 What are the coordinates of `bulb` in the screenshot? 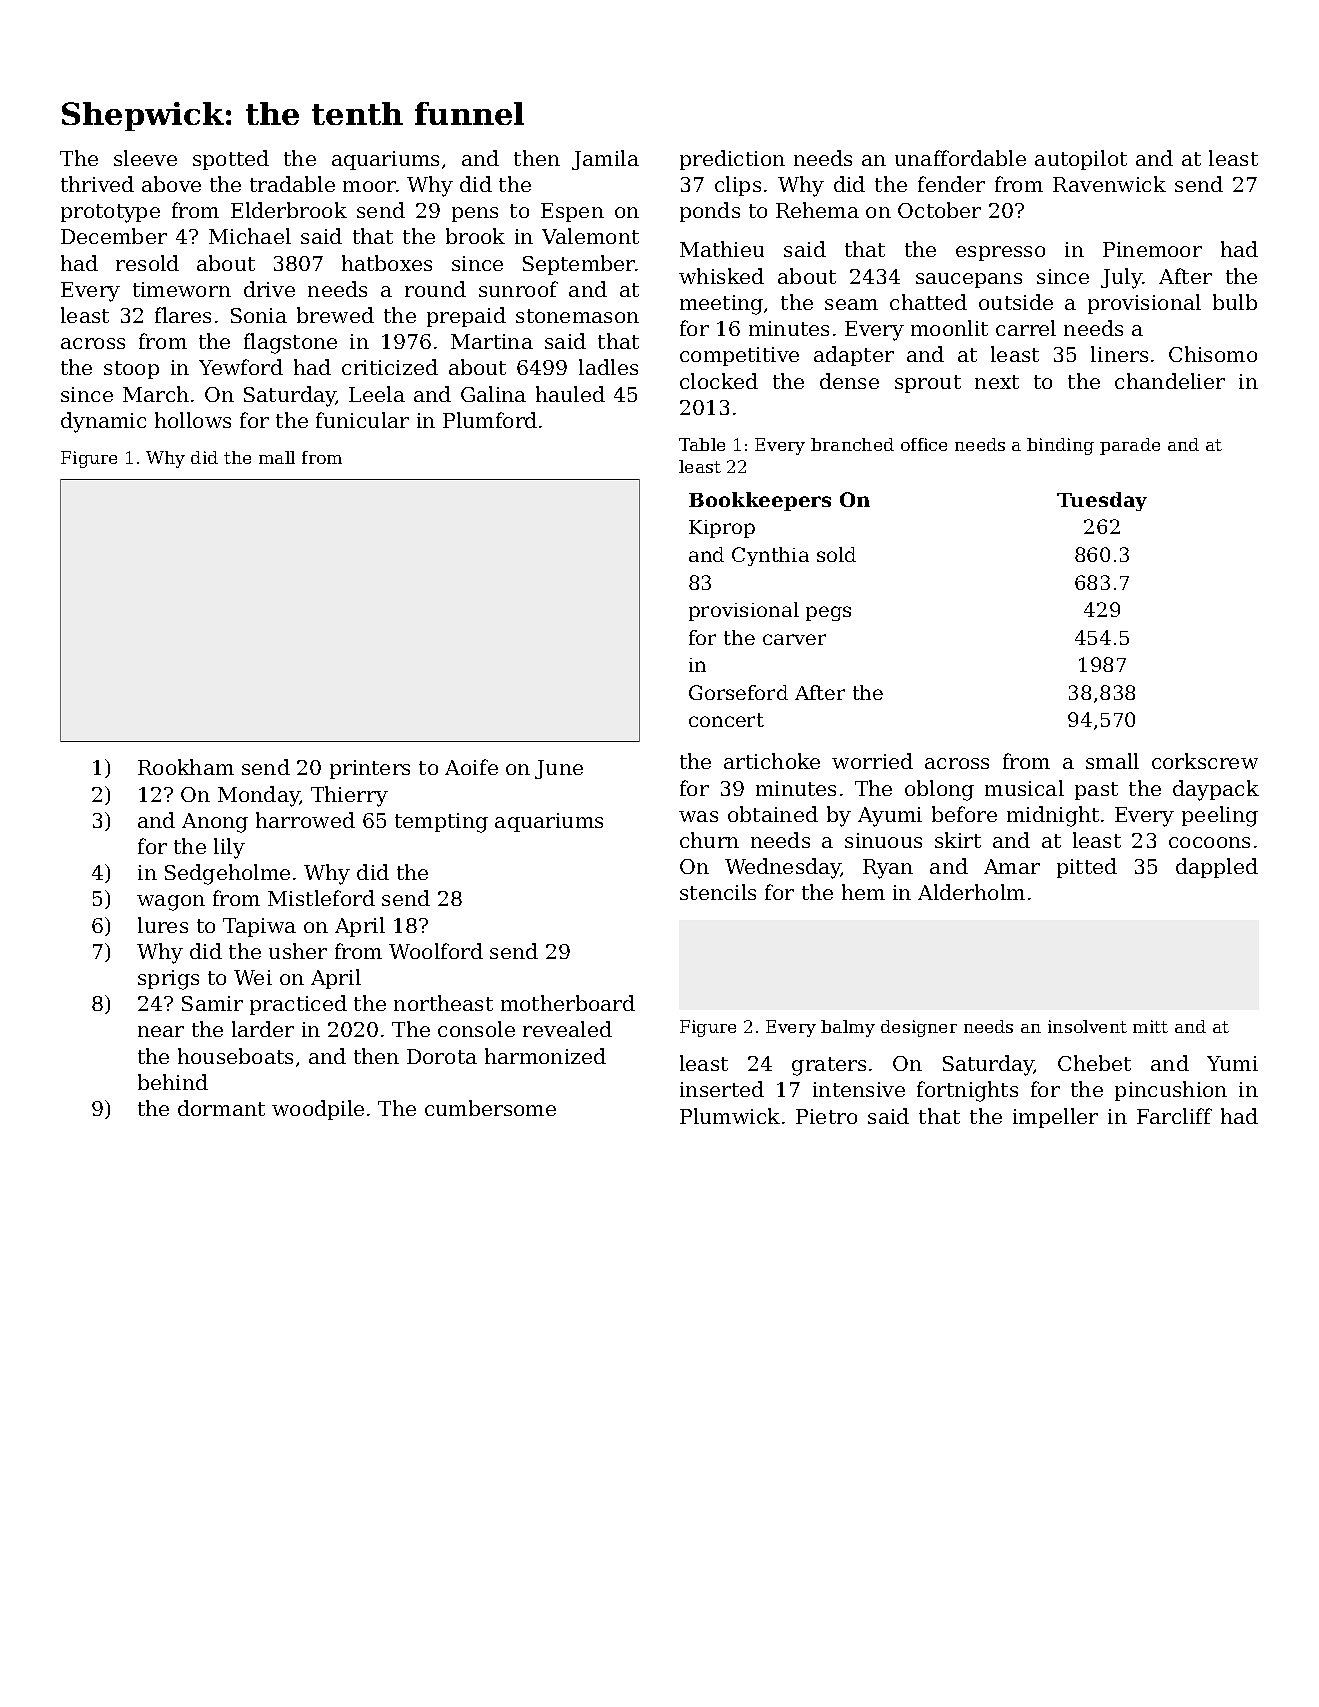 It's located at (1235, 302).
